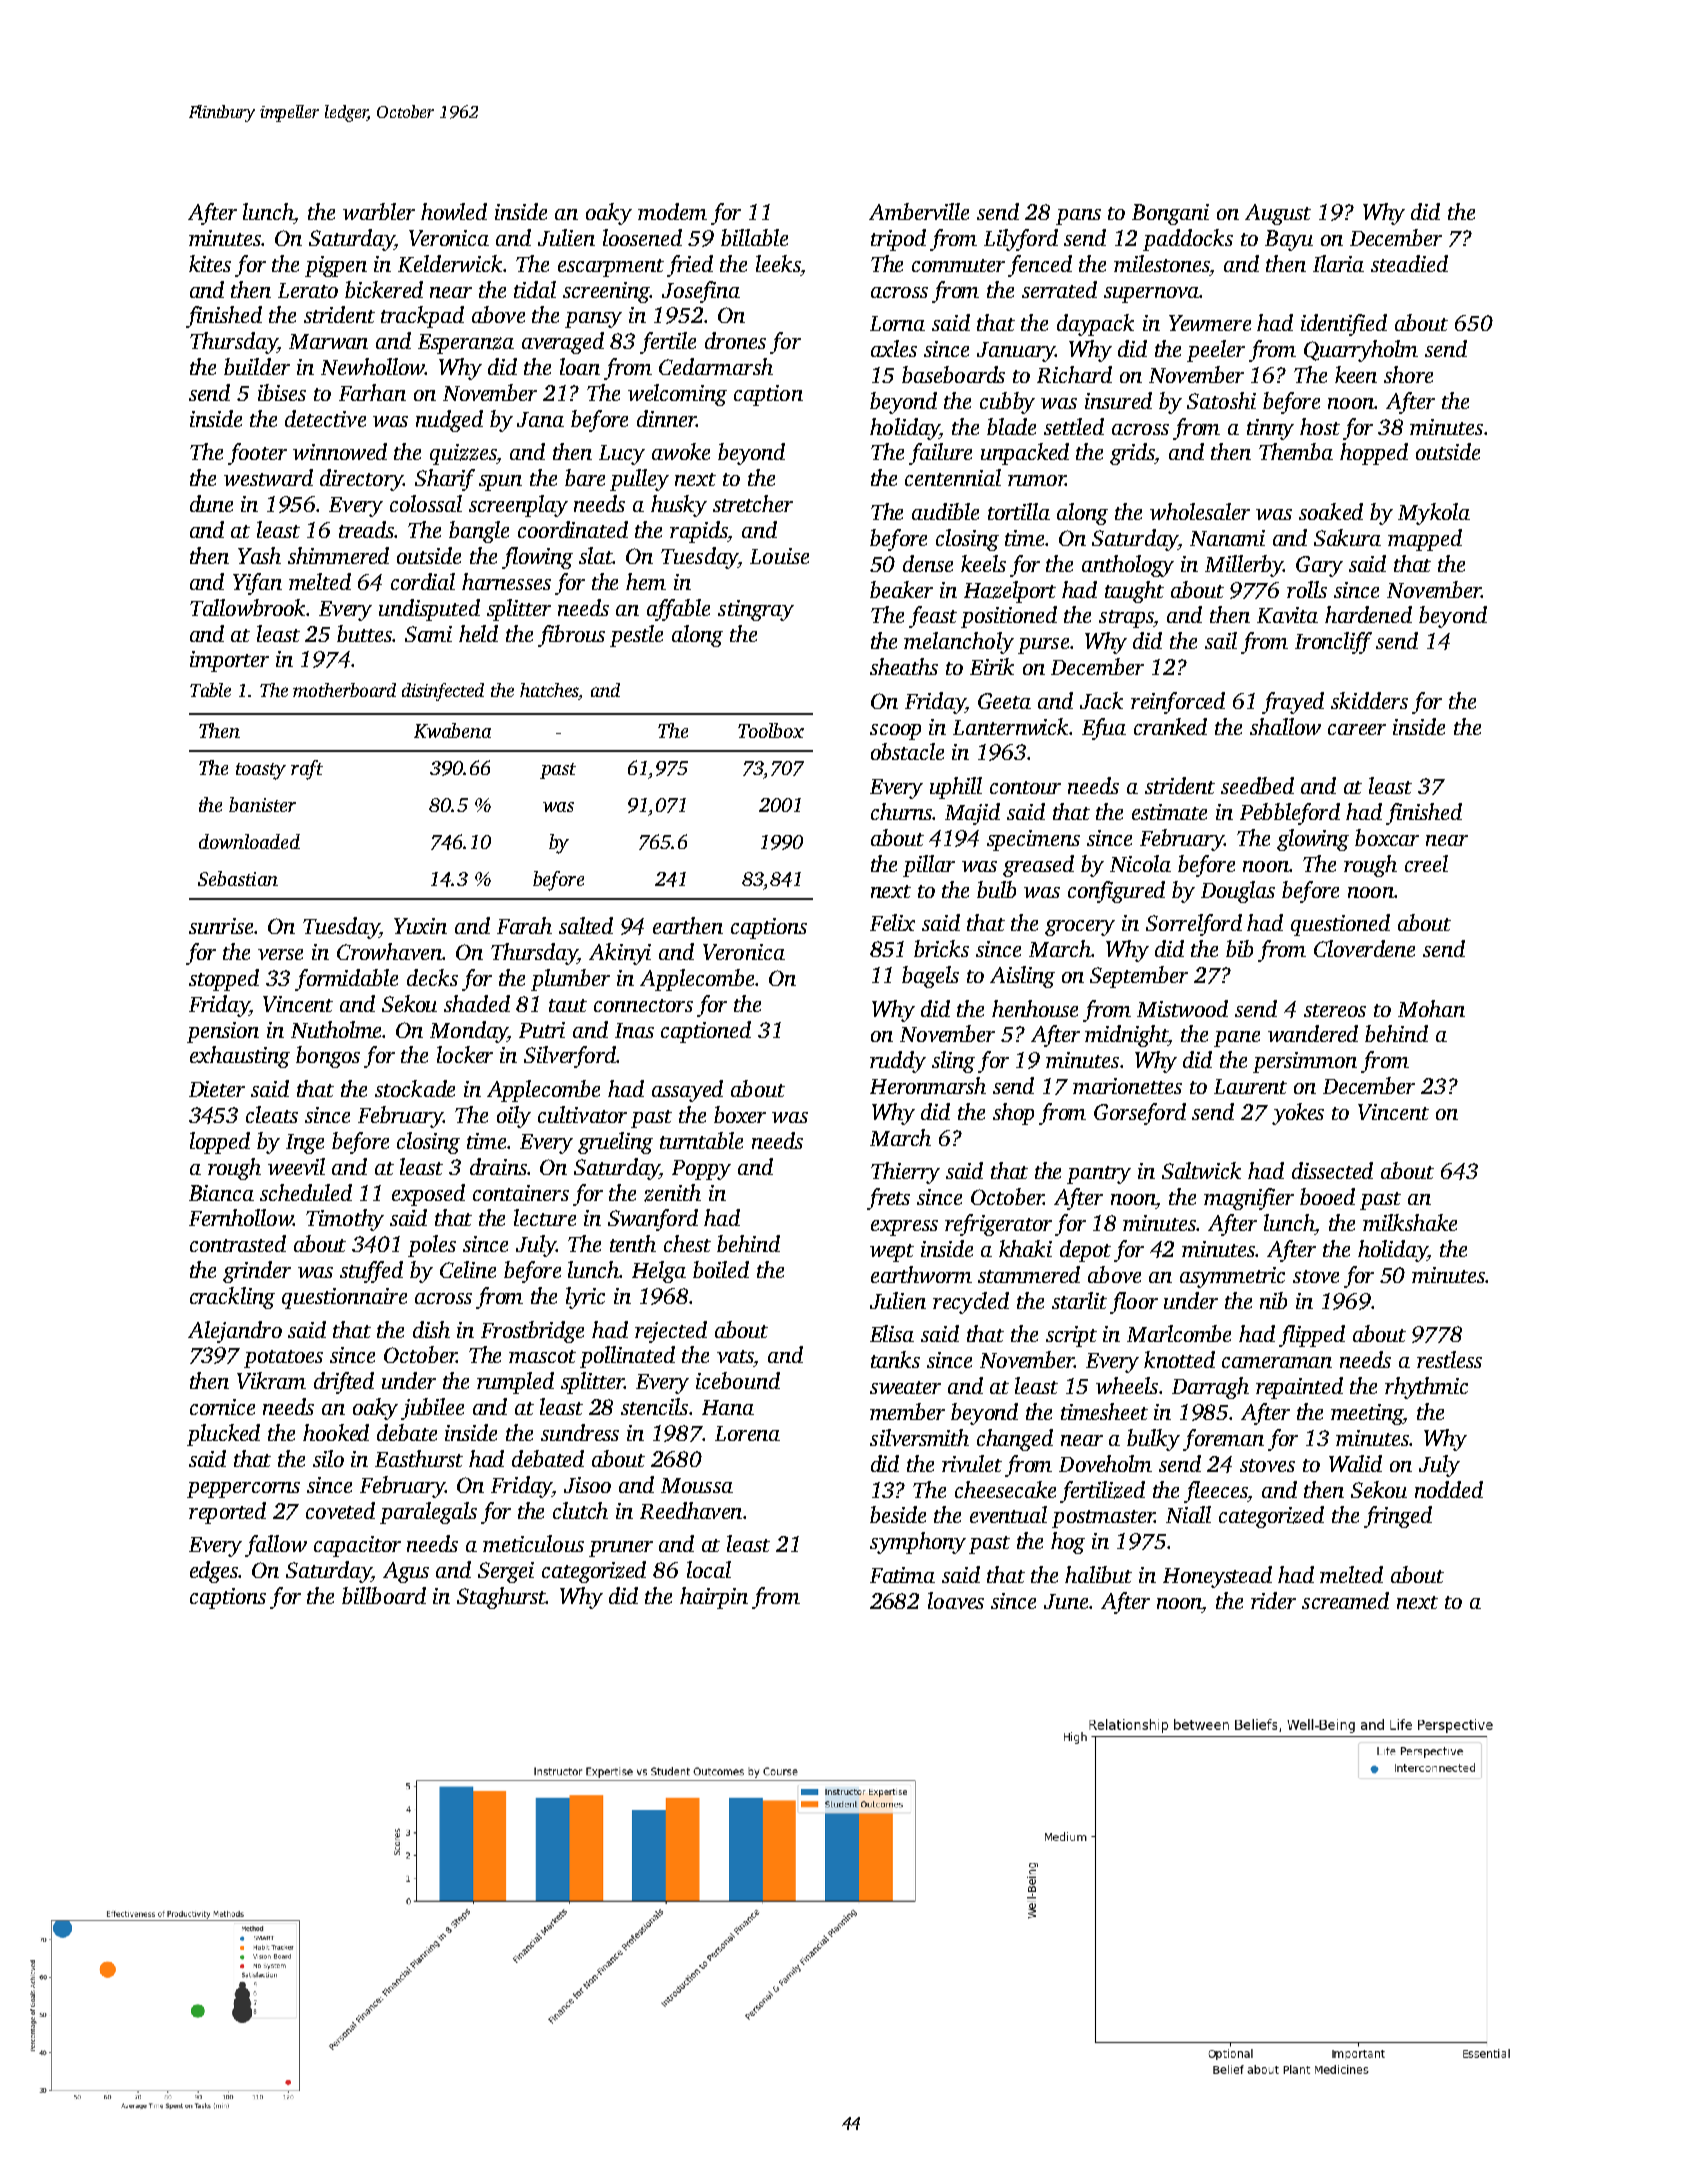 The image size is (1683, 2178). What do you see at coordinates (452, 730) in the image?
I see `Kwabena` at bounding box center [452, 730].
